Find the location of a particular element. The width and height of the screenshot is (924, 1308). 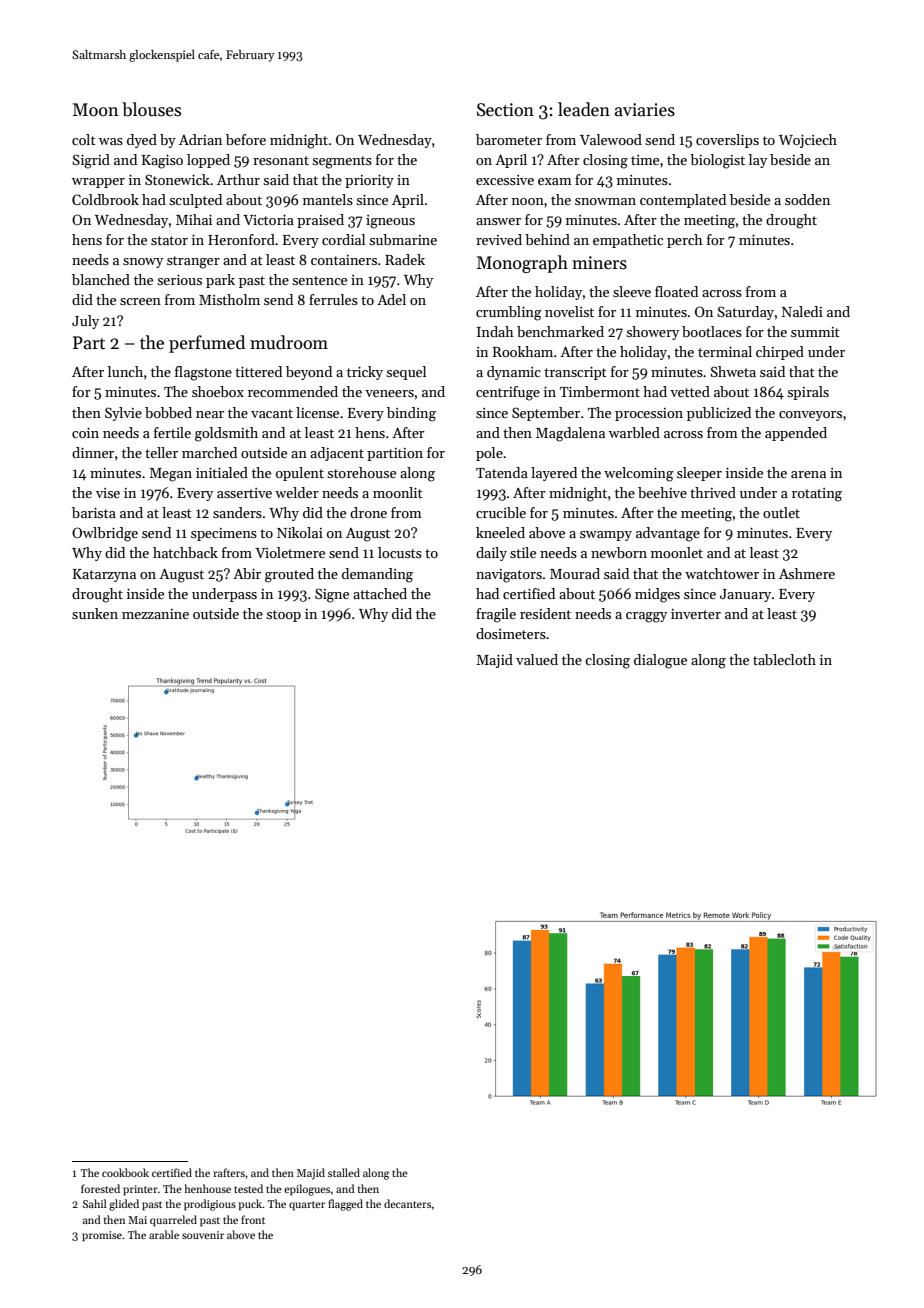

flagged is located at coordinates (345, 1205).
